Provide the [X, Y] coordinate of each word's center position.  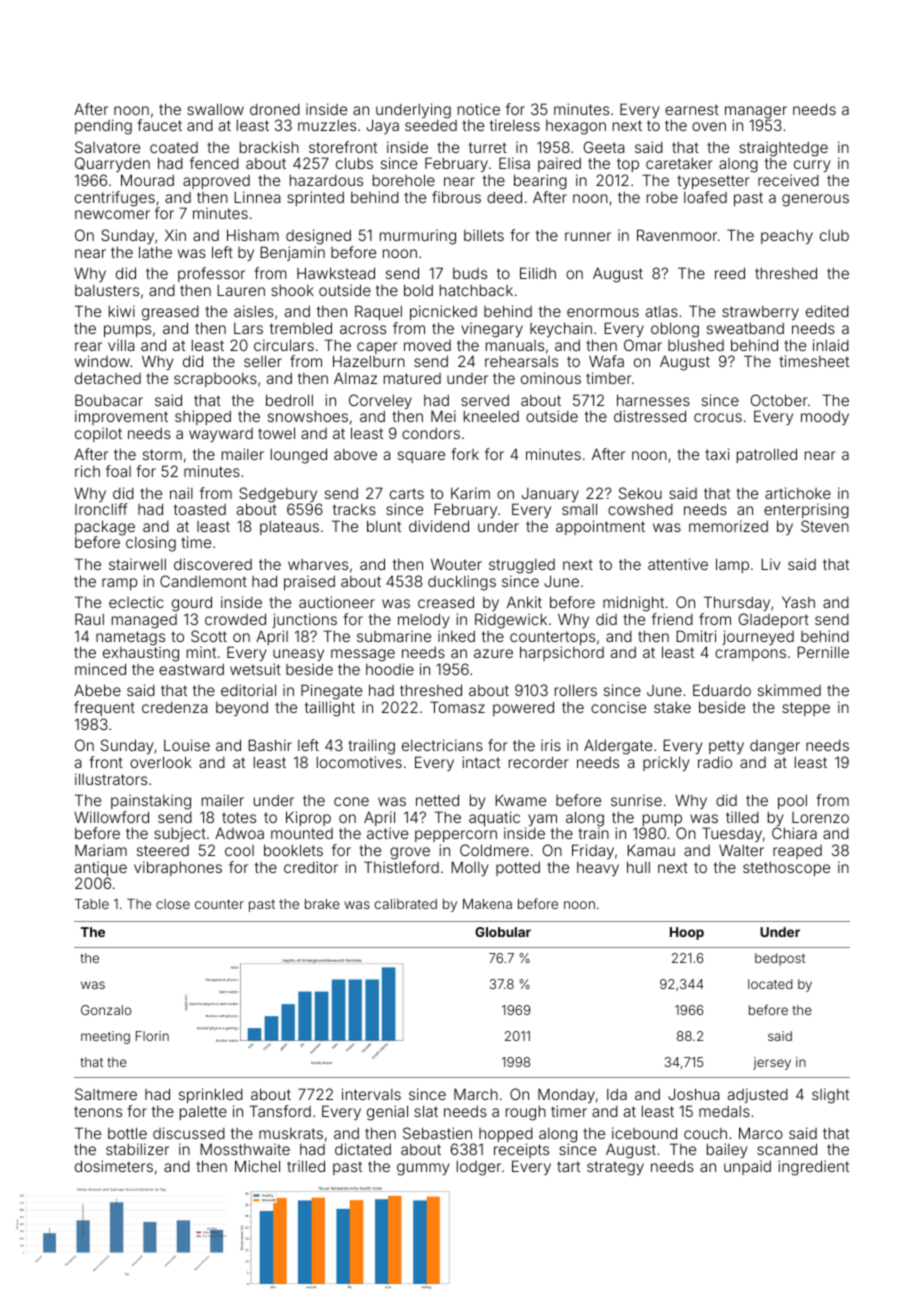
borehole [404, 180]
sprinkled [211, 1095]
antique [101, 868]
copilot [98, 434]
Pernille [823, 652]
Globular [503, 932]
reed [730, 273]
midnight [633, 604]
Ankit [524, 602]
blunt [384, 526]
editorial [248, 690]
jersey [772, 1063]
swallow [215, 109]
